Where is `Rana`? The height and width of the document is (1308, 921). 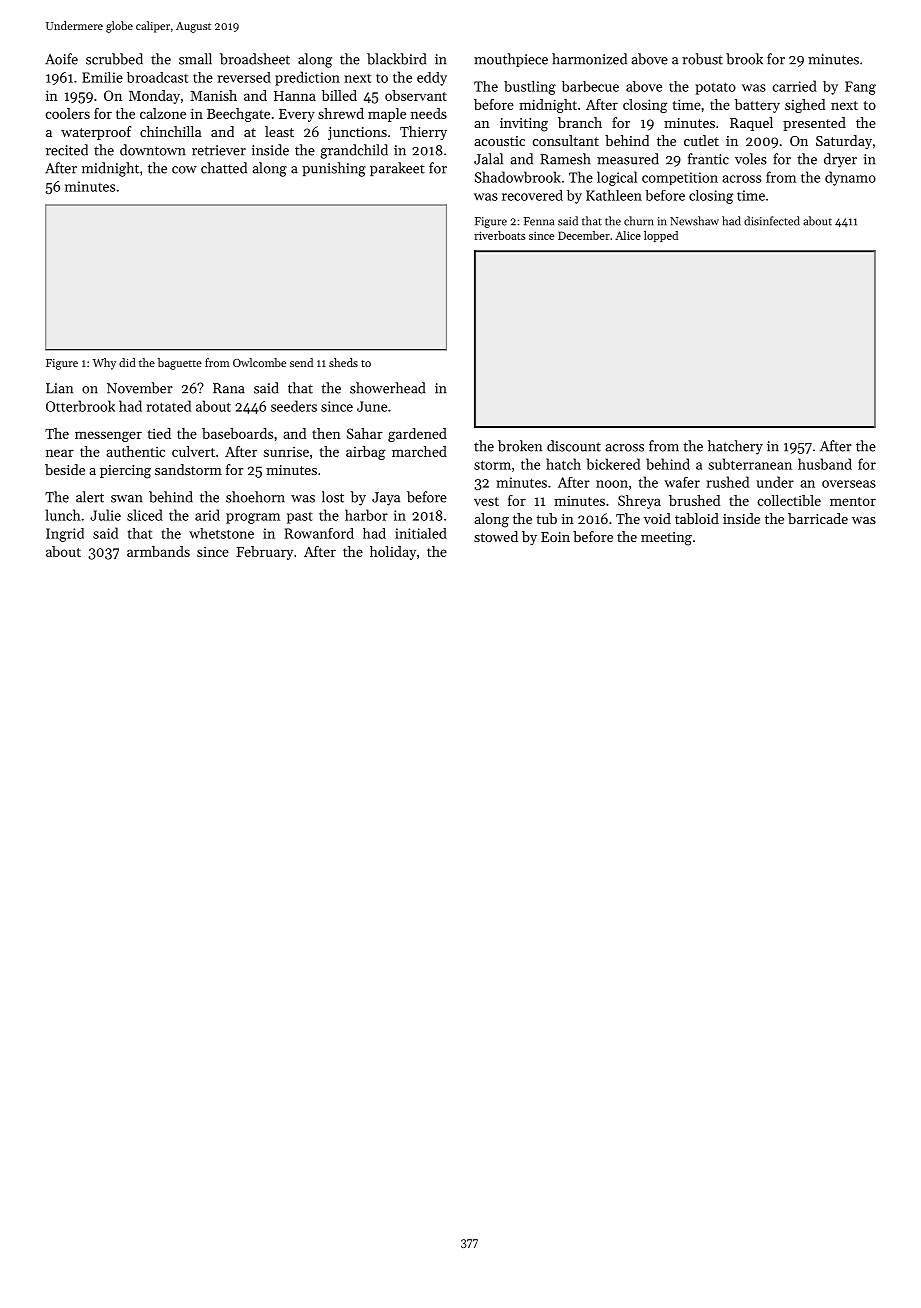 Rana is located at coordinates (229, 388).
